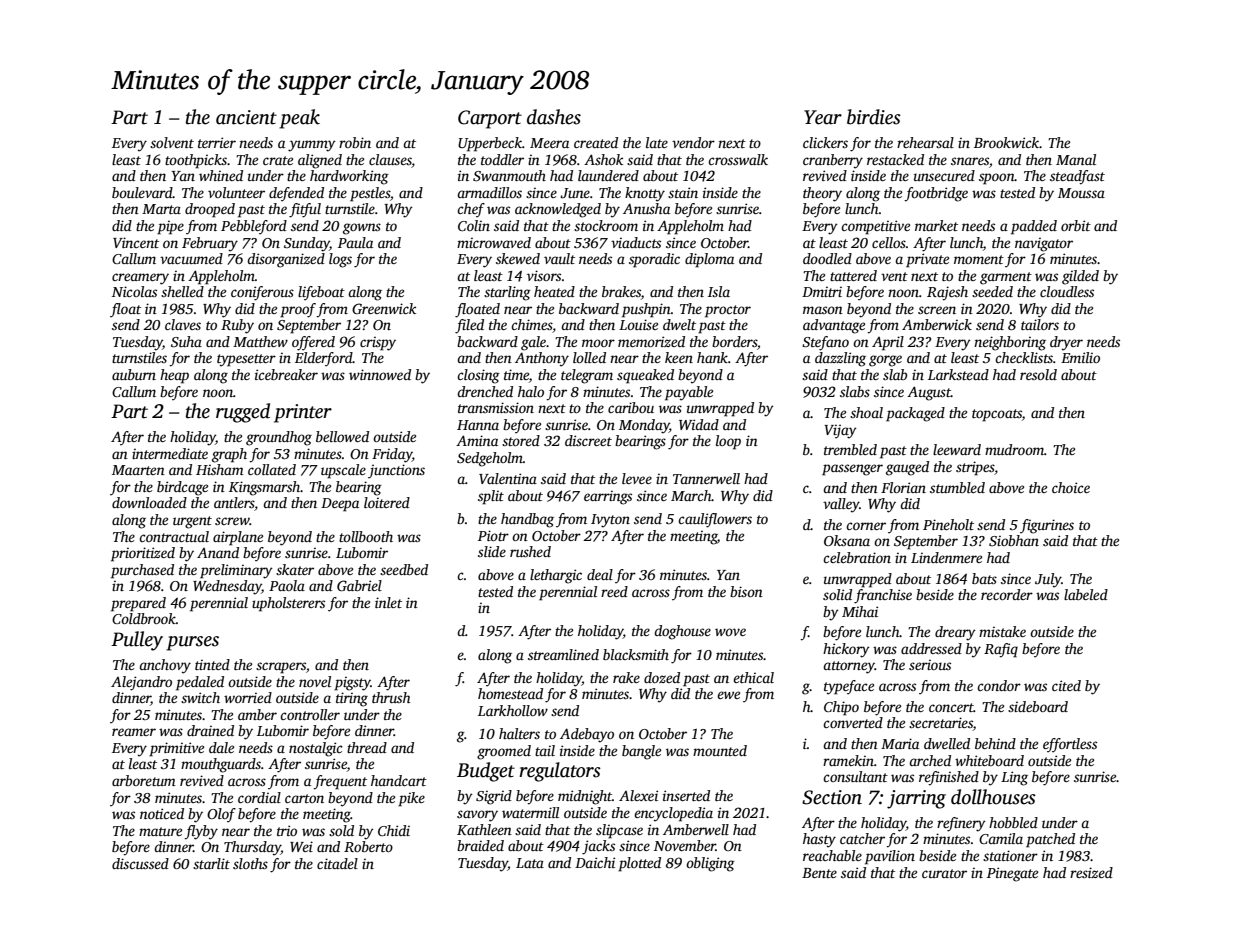 The width and height of the screenshot is (1233, 952). What do you see at coordinates (885, 361) in the screenshot?
I see `gorge` at bounding box center [885, 361].
